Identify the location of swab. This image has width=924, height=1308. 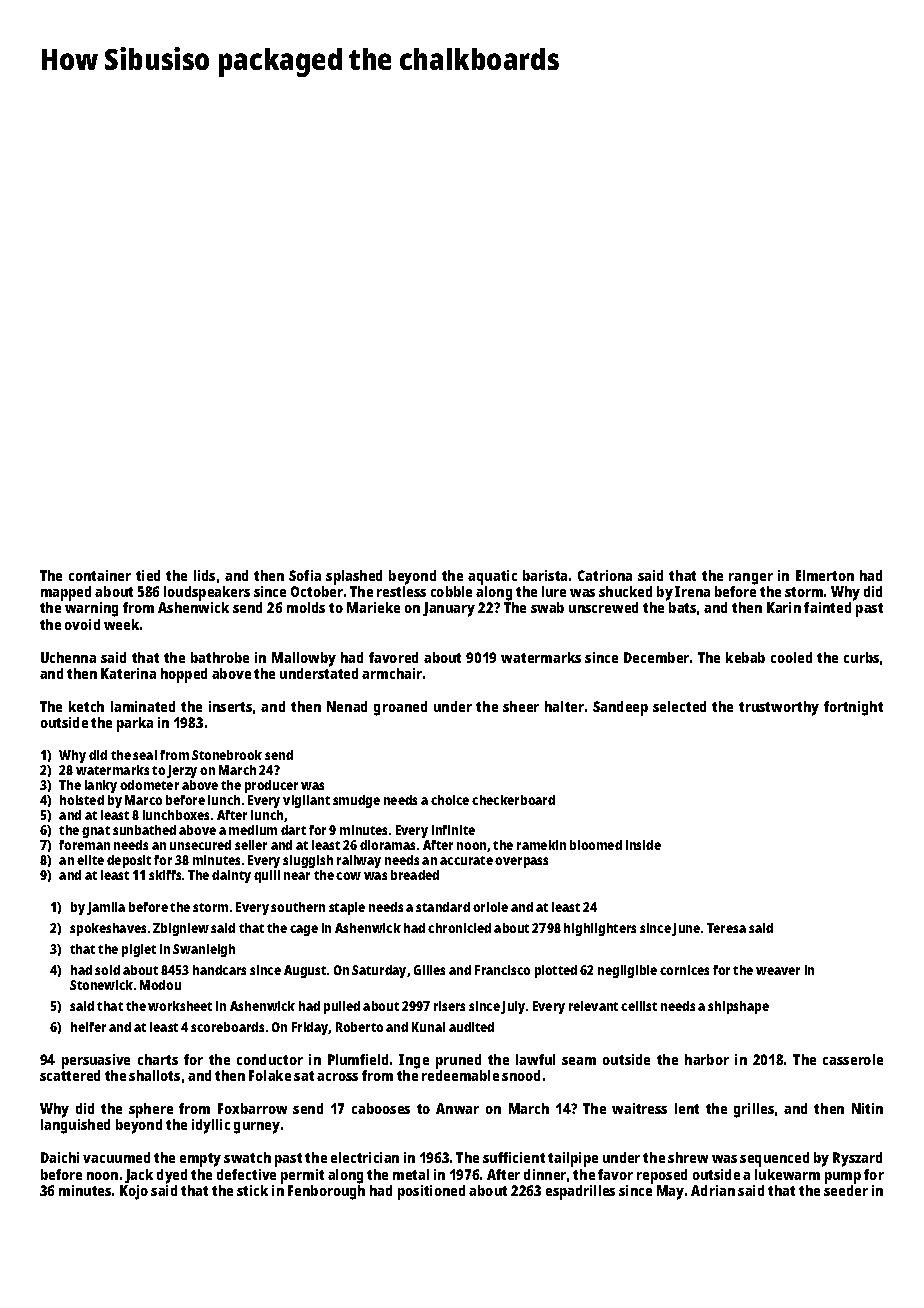
(547, 607).
